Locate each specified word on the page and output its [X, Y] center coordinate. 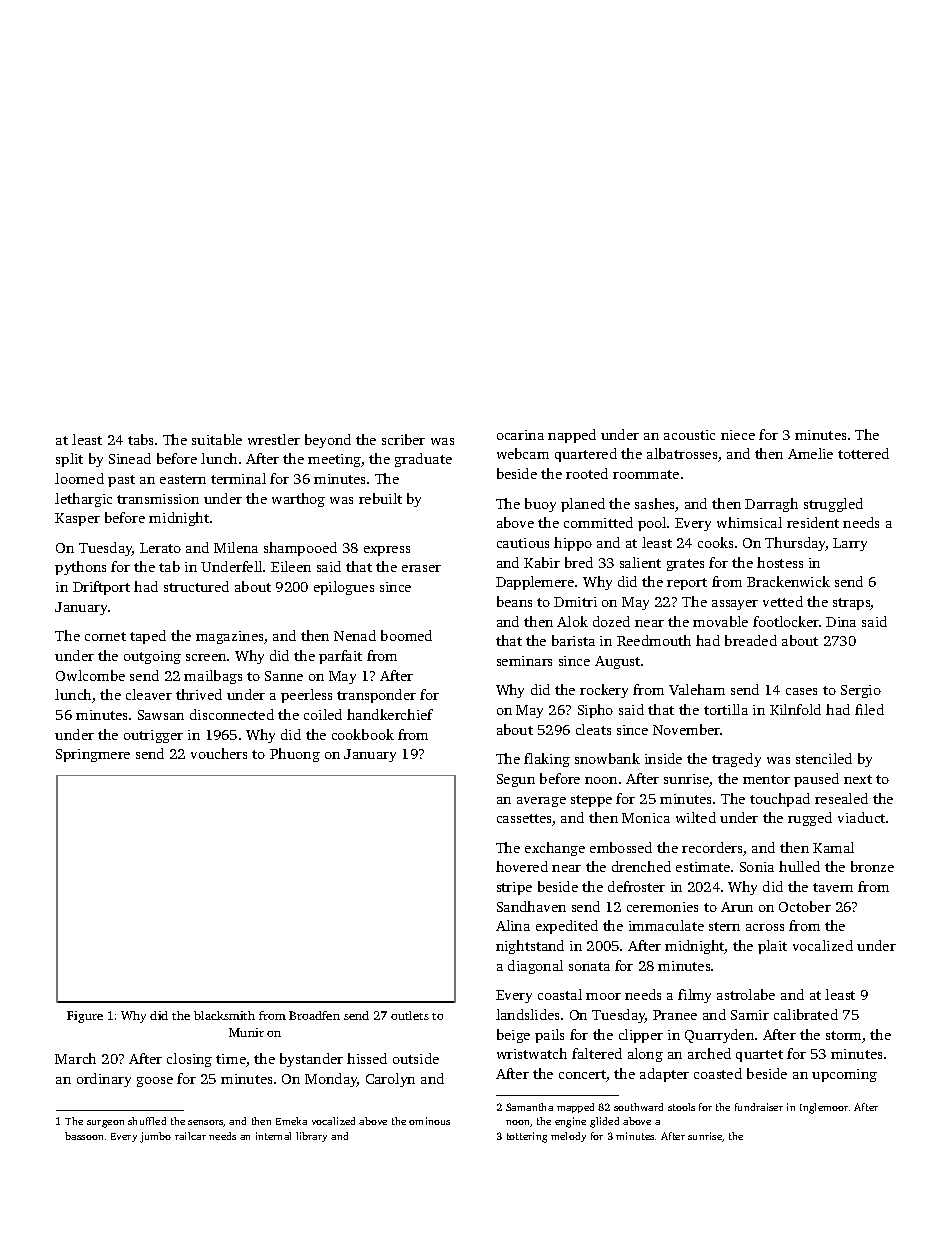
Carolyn [390, 1080]
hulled [799, 866]
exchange [555, 849]
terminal [238, 478]
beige [513, 1036]
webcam [523, 453]
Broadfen [314, 1015]
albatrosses [682, 453]
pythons [80, 568]
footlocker [786, 621]
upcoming [844, 1075]
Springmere [93, 755]
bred [579, 562]
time [231, 1059]
